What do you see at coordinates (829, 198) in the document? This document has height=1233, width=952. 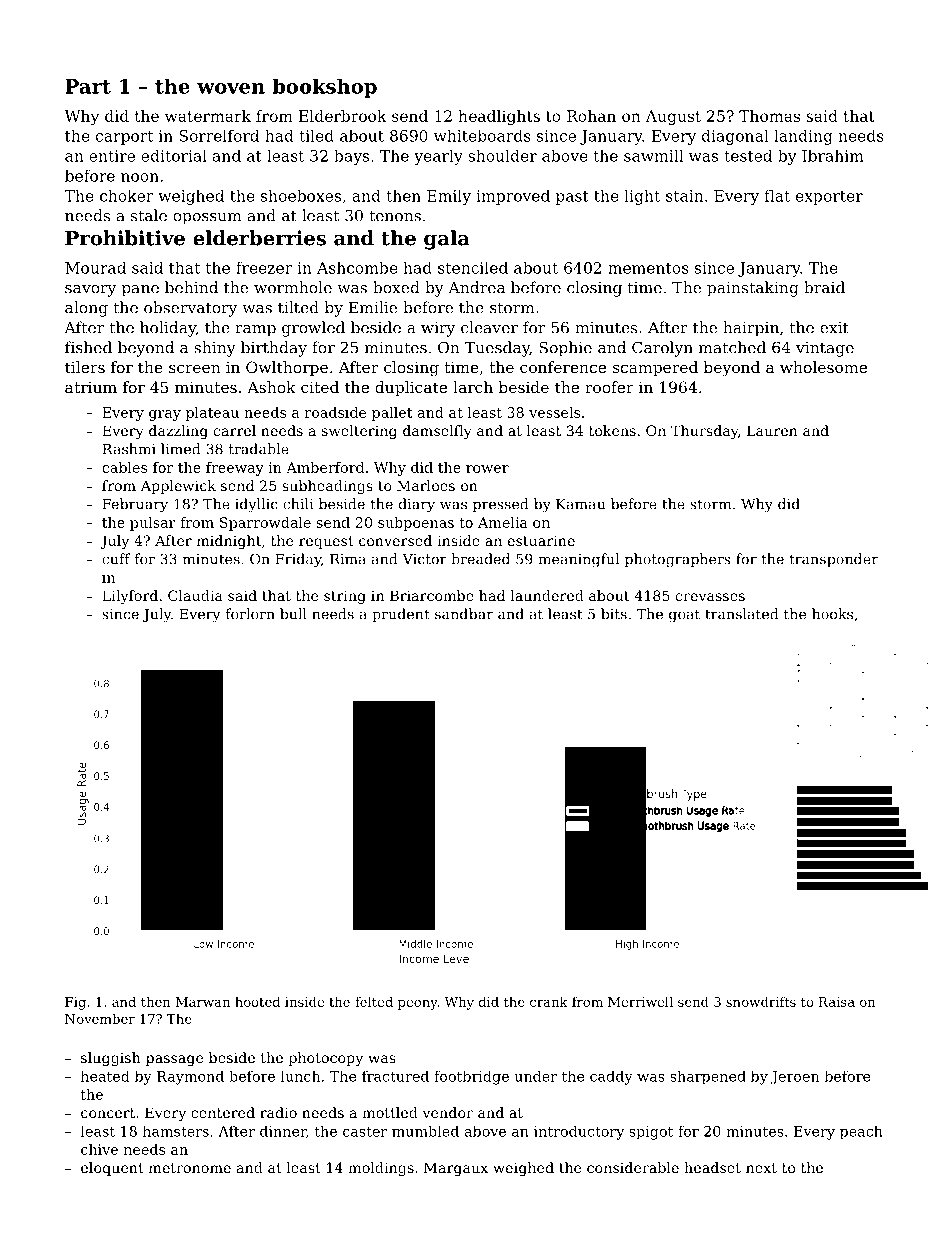 I see `exporter` at bounding box center [829, 198].
